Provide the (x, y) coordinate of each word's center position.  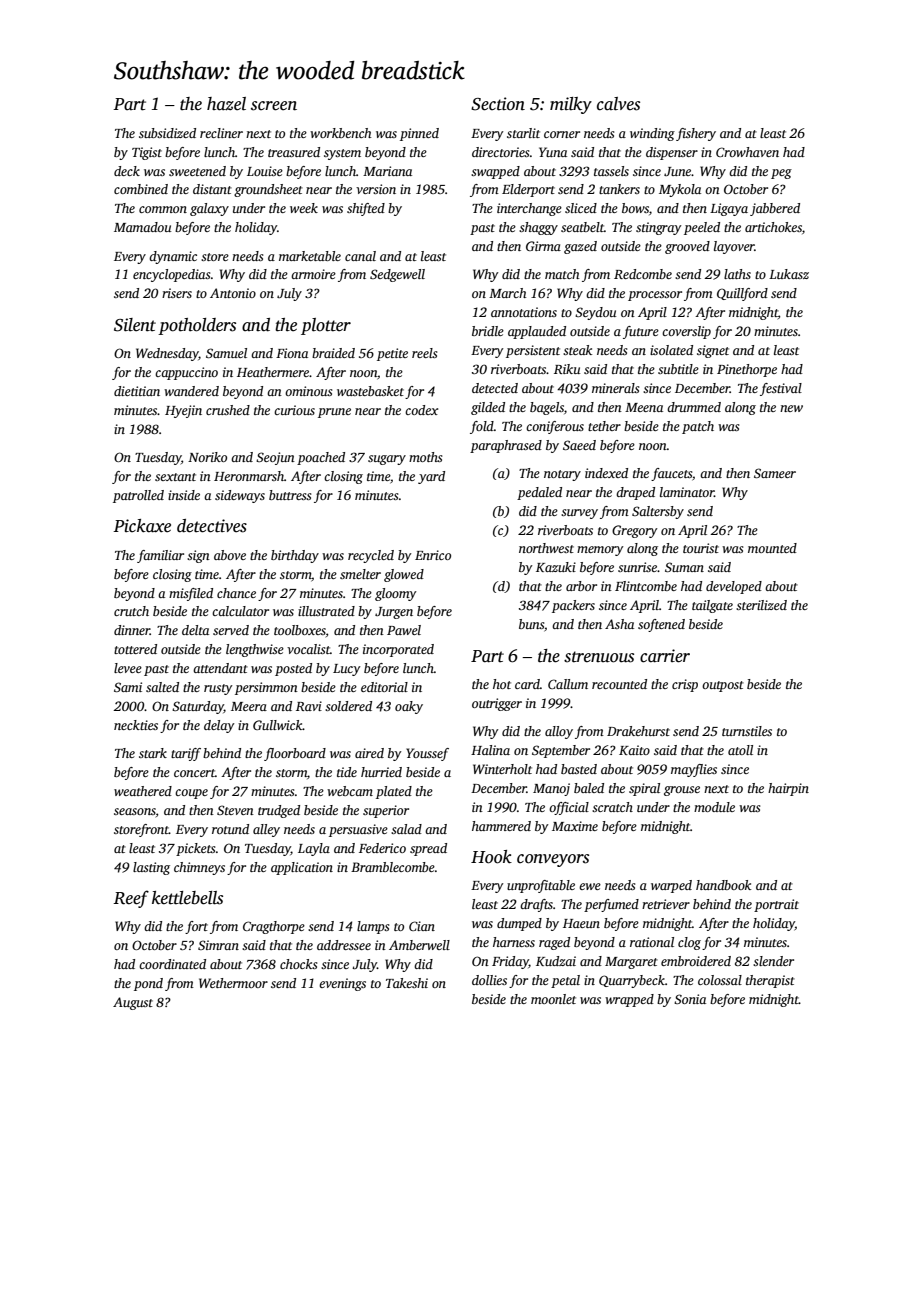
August (133, 1003)
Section (498, 104)
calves (618, 104)
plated (394, 792)
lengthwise (255, 650)
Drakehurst (638, 731)
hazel (226, 104)
